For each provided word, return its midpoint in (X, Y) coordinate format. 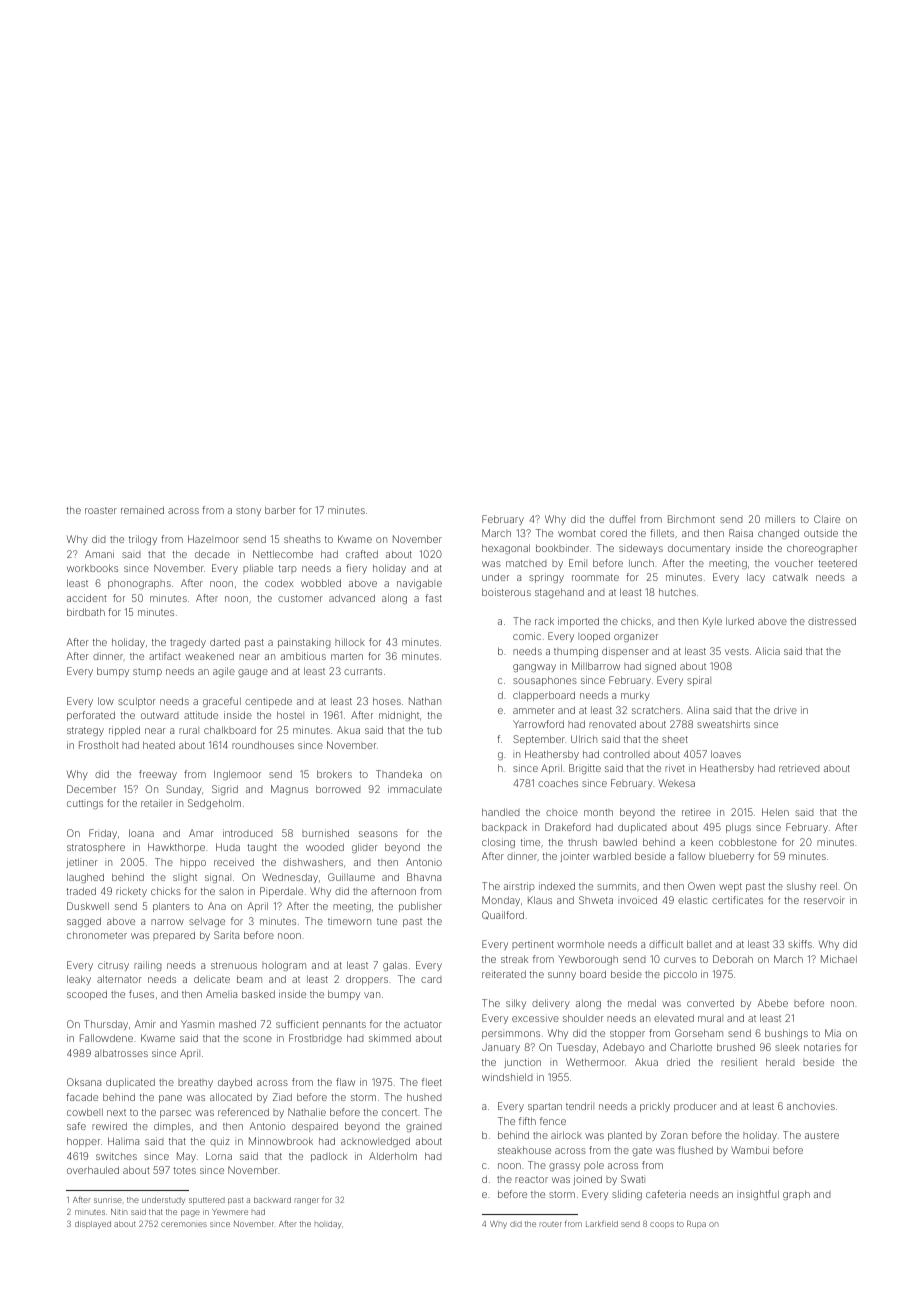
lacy (756, 578)
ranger (307, 1201)
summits (616, 886)
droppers (367, 980)
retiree (696, 812)
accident (86, 598)
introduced (248, 833)
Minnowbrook (281, 1141)
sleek (787, 1047)
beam (249, 979)
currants (363, 671)
